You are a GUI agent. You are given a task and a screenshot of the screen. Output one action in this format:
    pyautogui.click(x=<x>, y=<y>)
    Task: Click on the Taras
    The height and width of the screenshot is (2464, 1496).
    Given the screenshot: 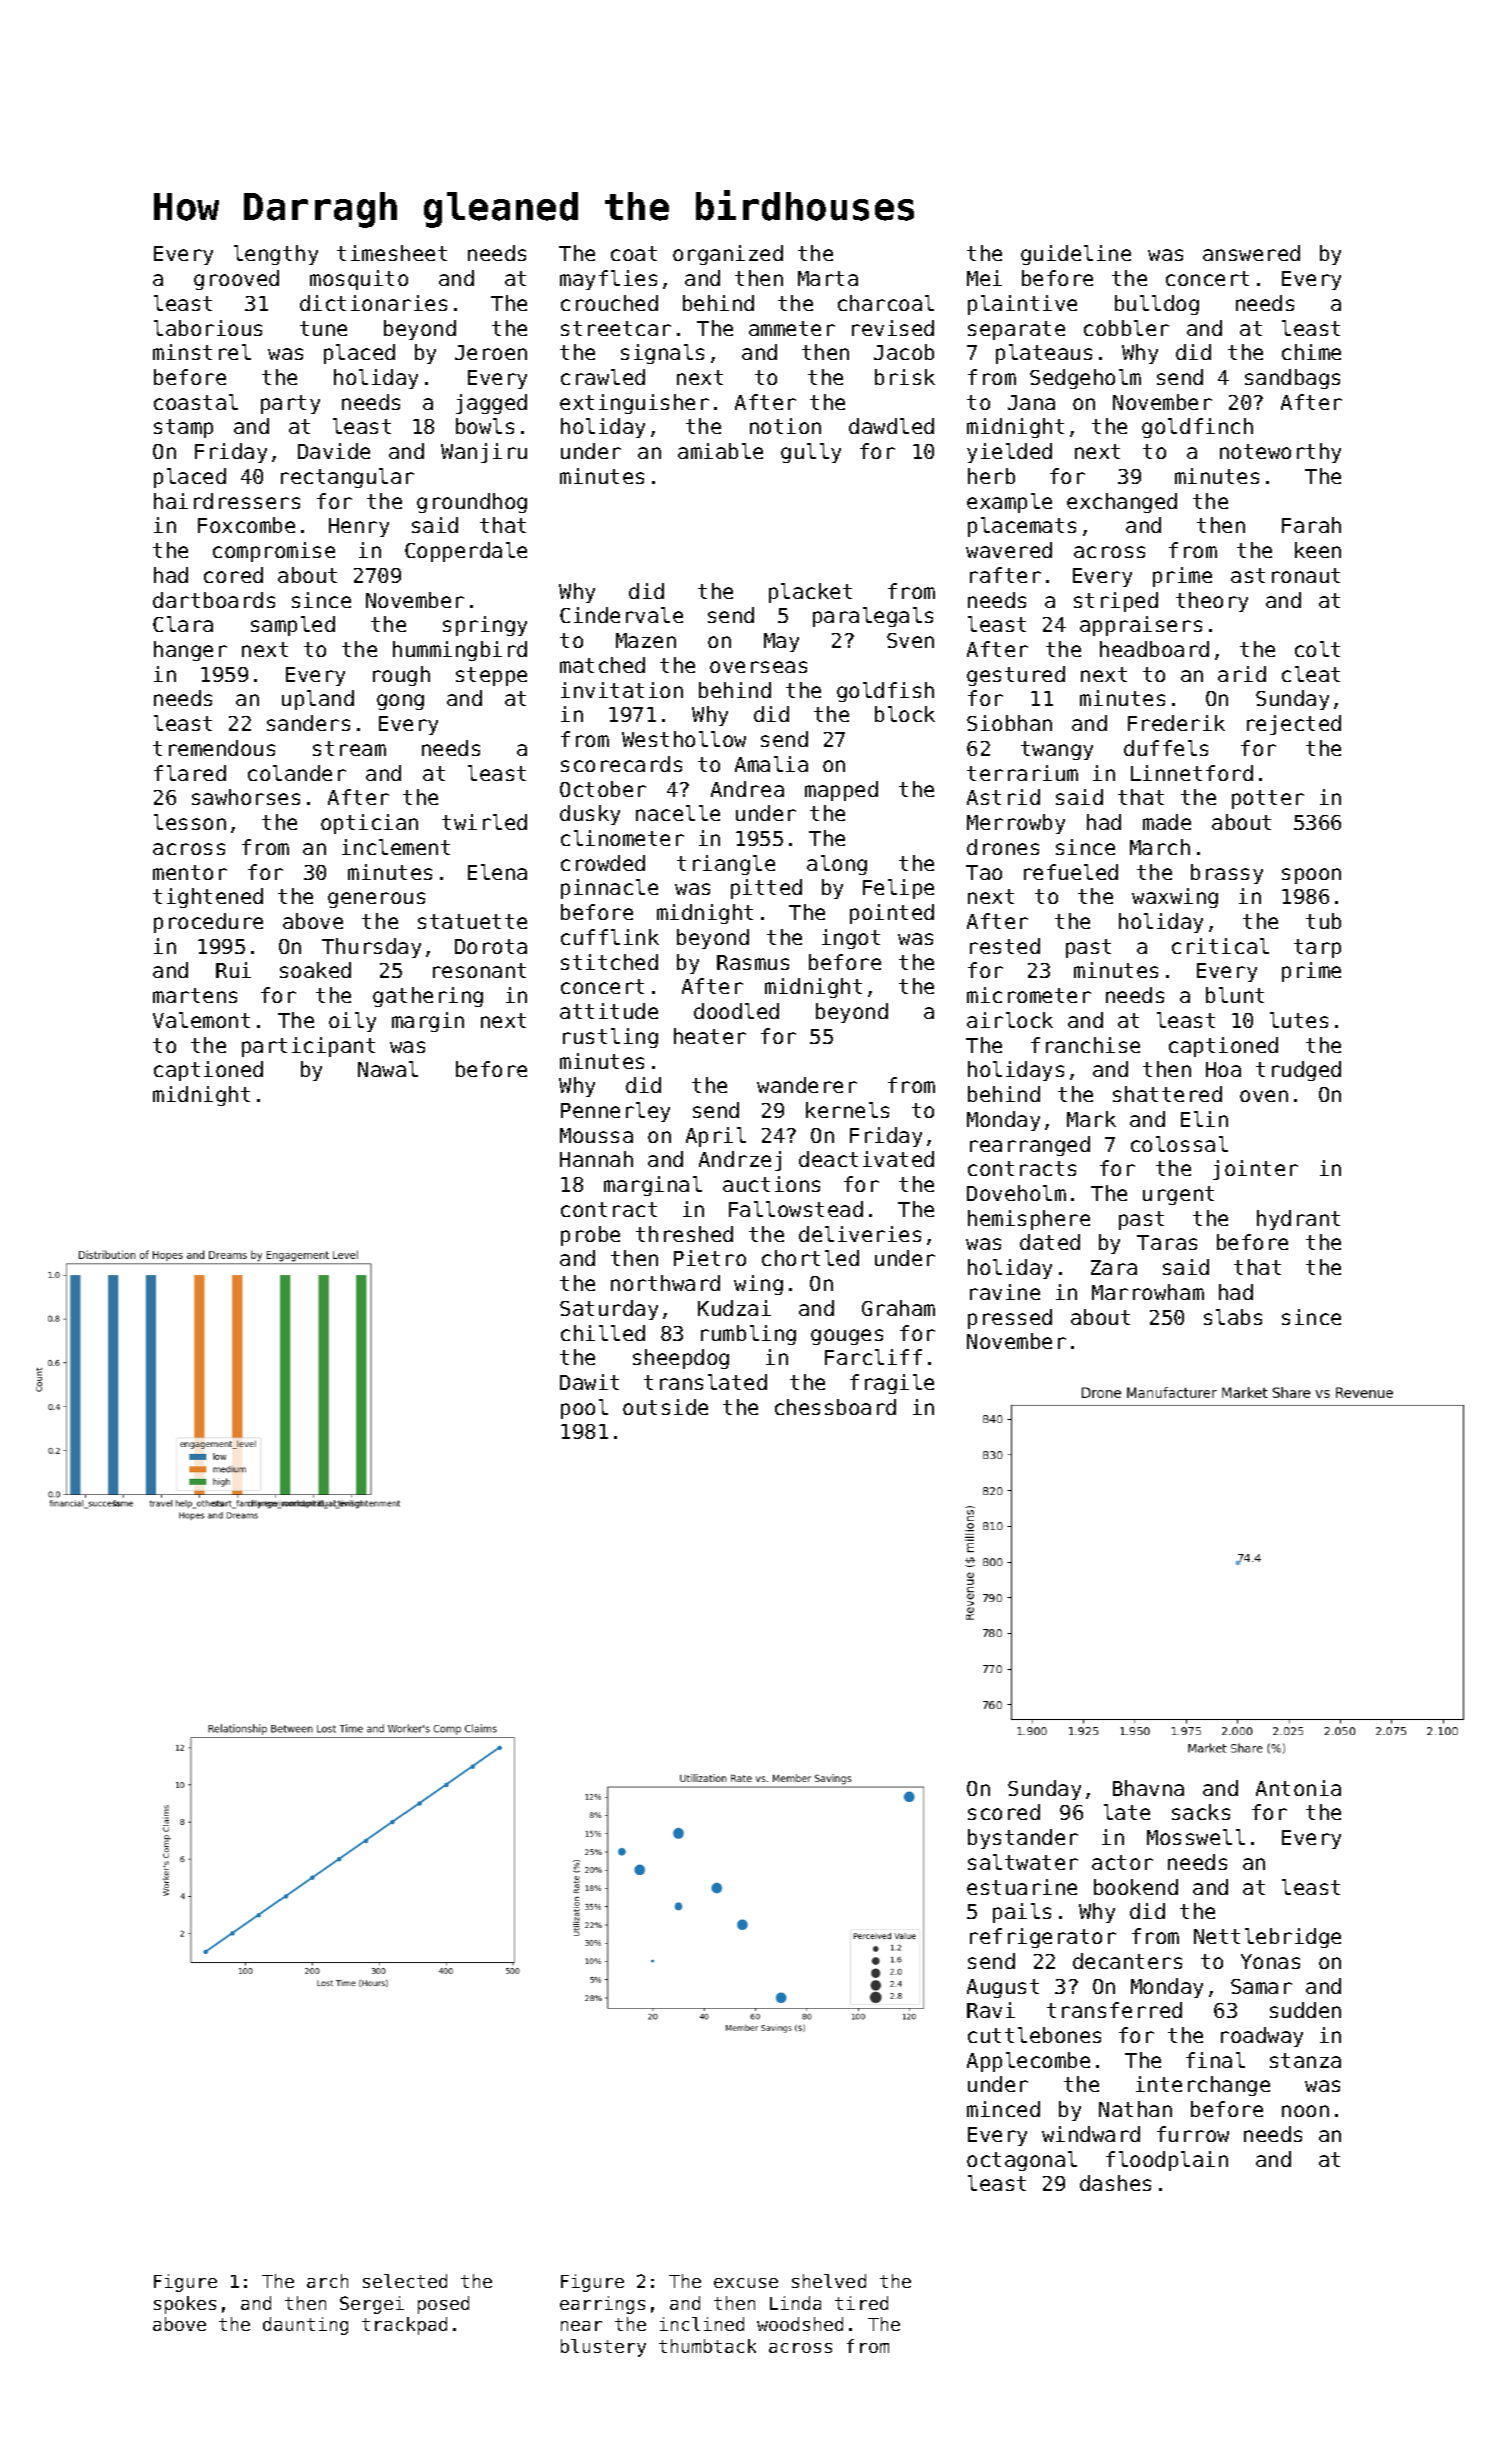 What is the action you would take?
    pyautogui.click(x=1167, y=1242)
